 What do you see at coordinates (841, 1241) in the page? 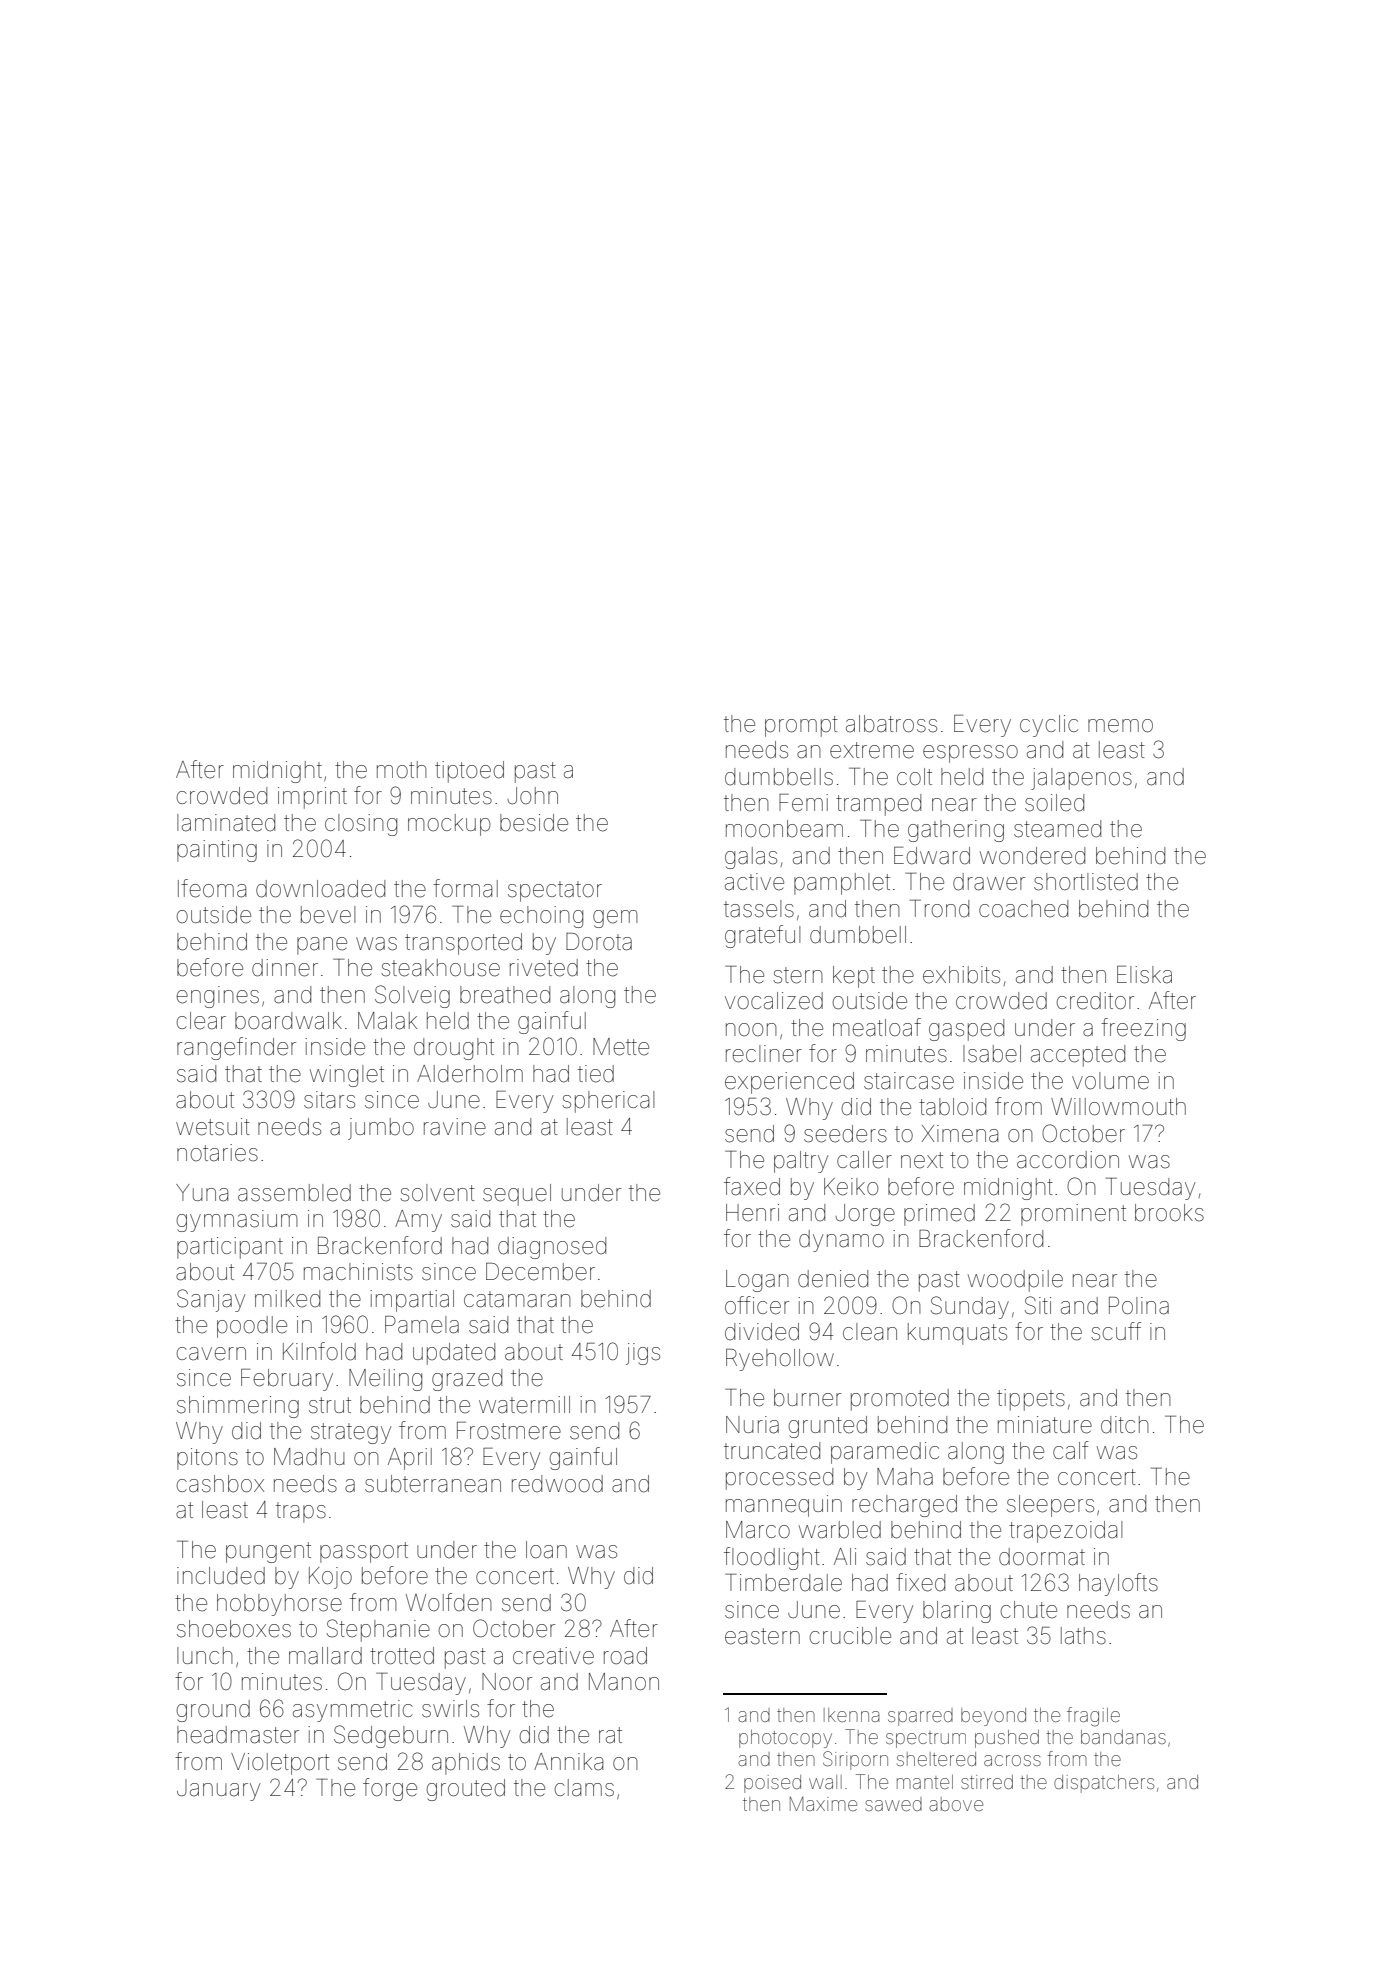
I see `dynamo` at bounding box center [841, 1241].
